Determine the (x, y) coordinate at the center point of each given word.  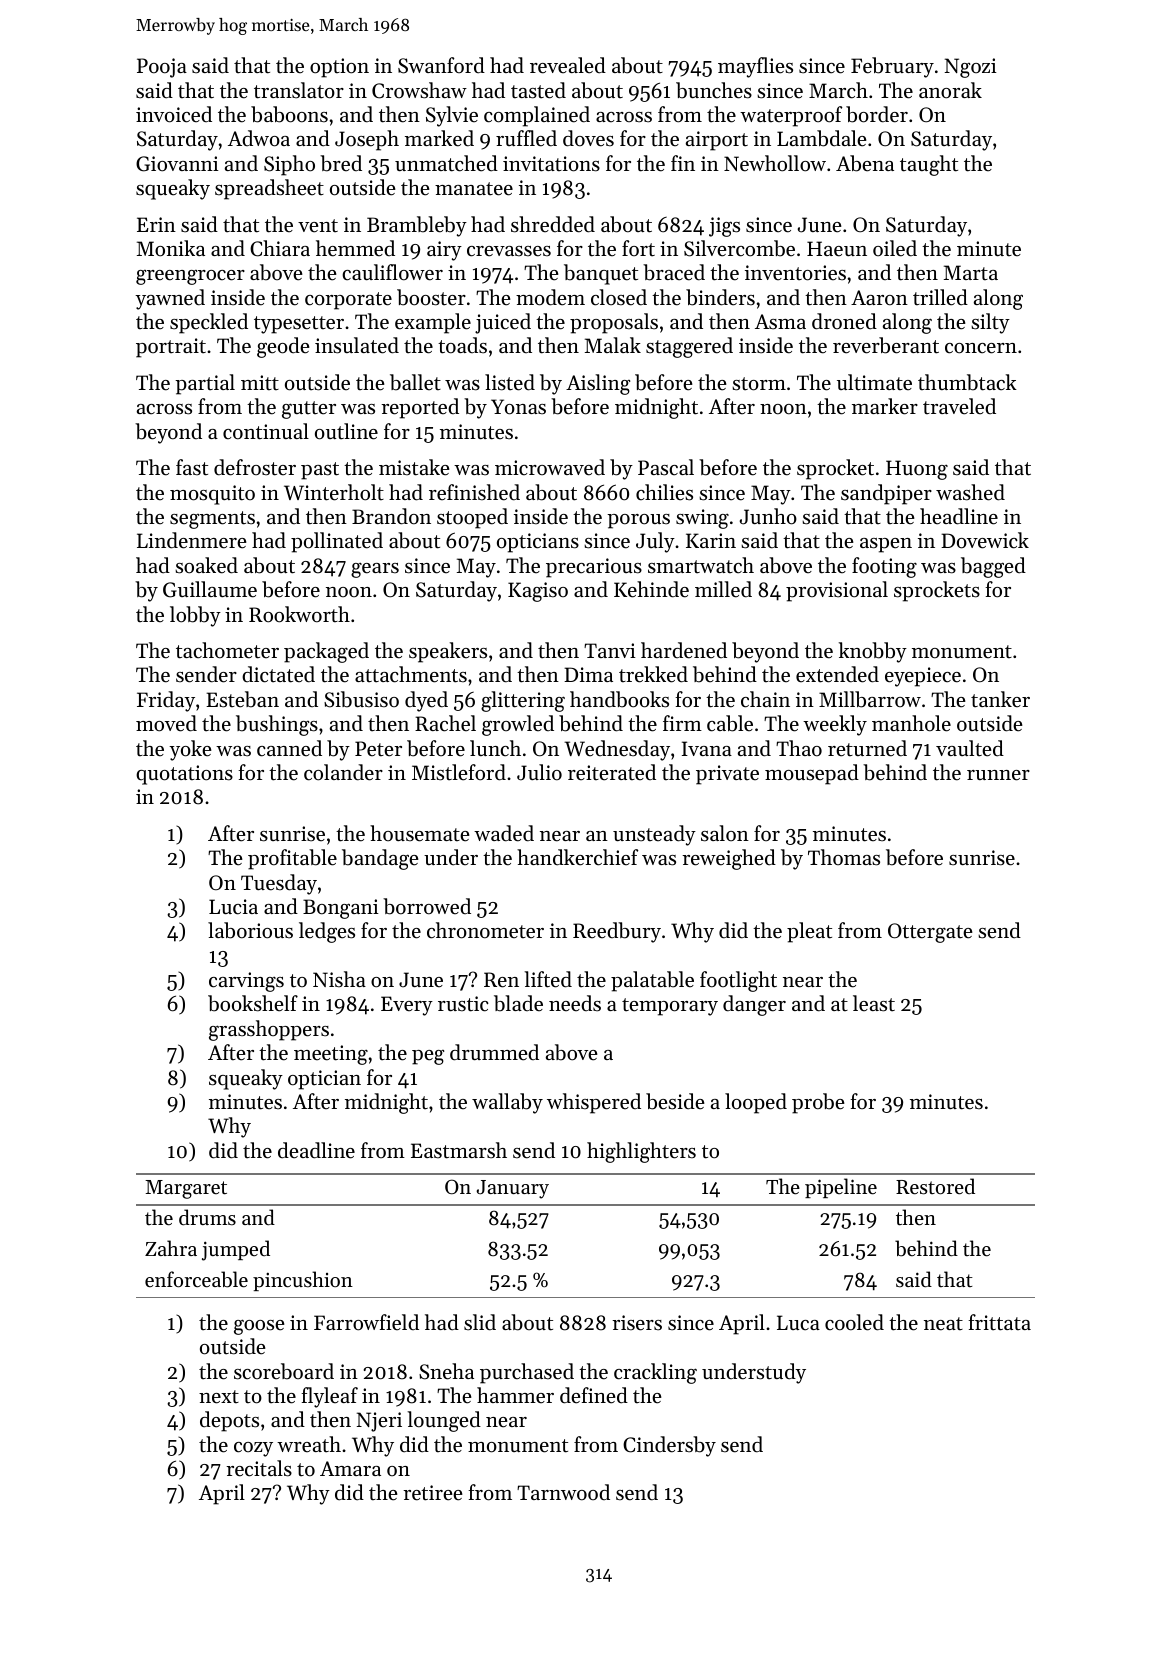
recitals (259, 1468)
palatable (652, 981)
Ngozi (971, 68)
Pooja (162, 68)
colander (343, 772)
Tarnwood (563, 1492)
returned (867, 748)
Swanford (441, 65)
